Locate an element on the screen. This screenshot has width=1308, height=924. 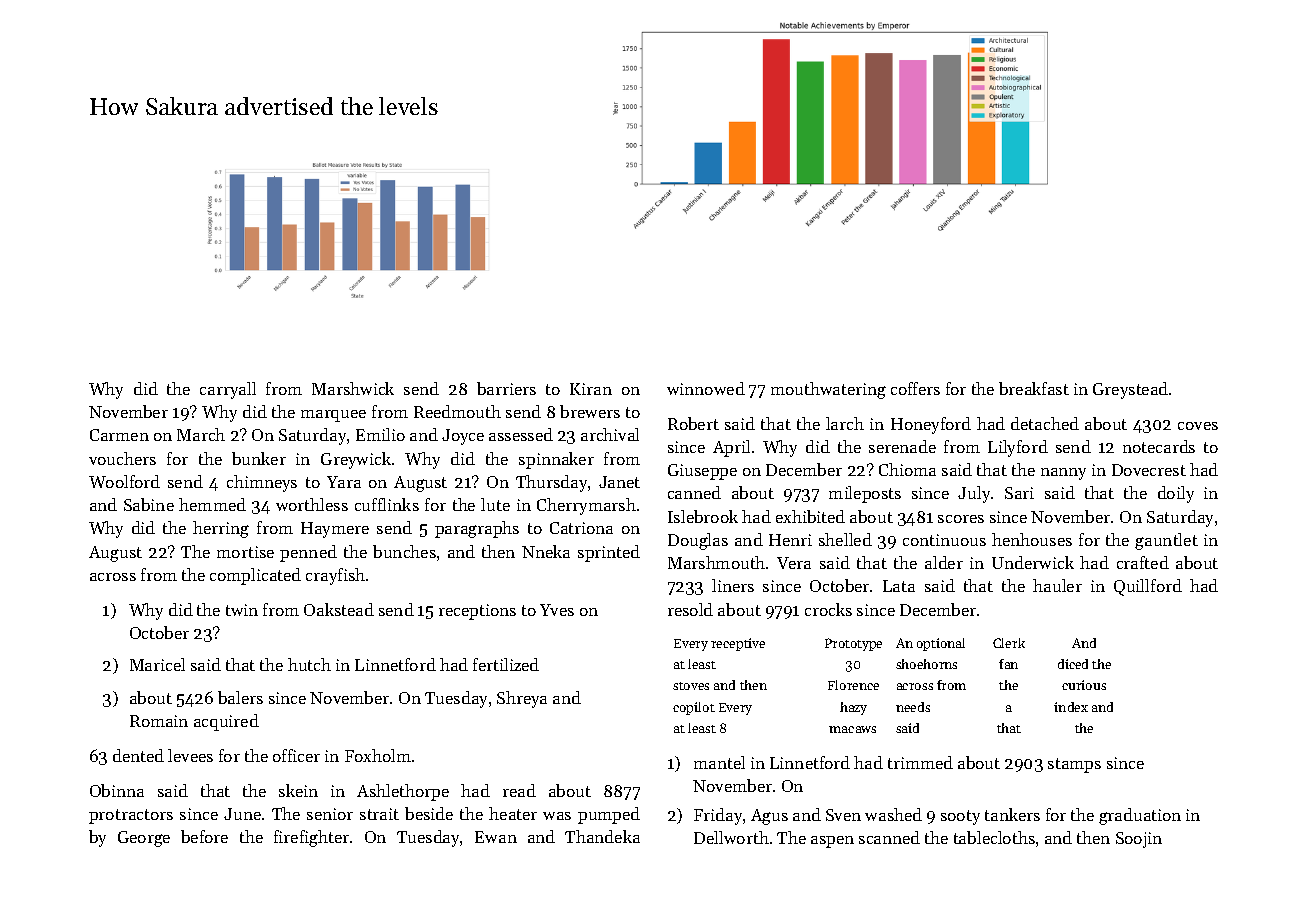
crocks is located at coordinates (828, 609).
